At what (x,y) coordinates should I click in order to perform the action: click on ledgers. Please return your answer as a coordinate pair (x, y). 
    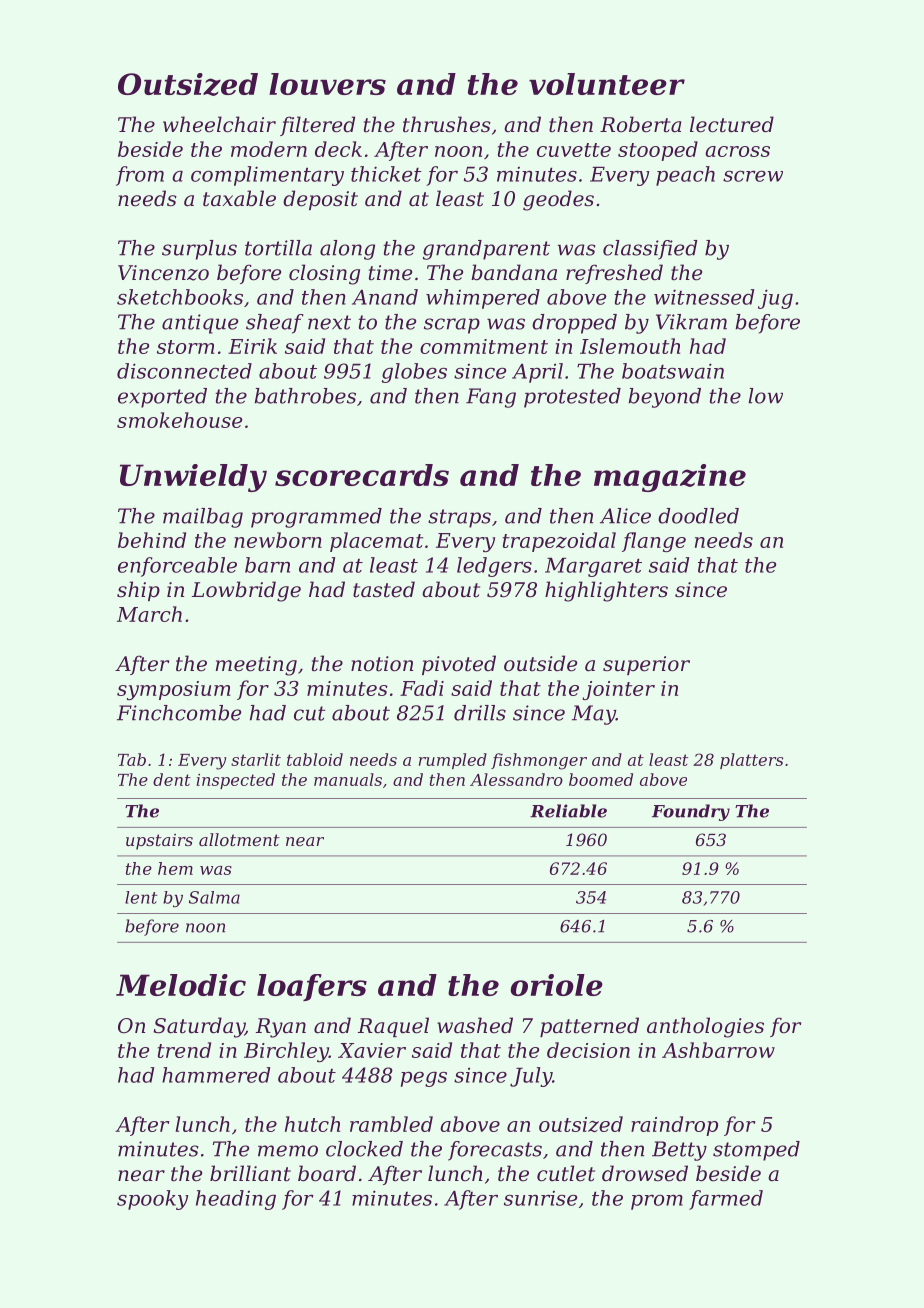
    Looking at the image, I should click on (494, 567).
